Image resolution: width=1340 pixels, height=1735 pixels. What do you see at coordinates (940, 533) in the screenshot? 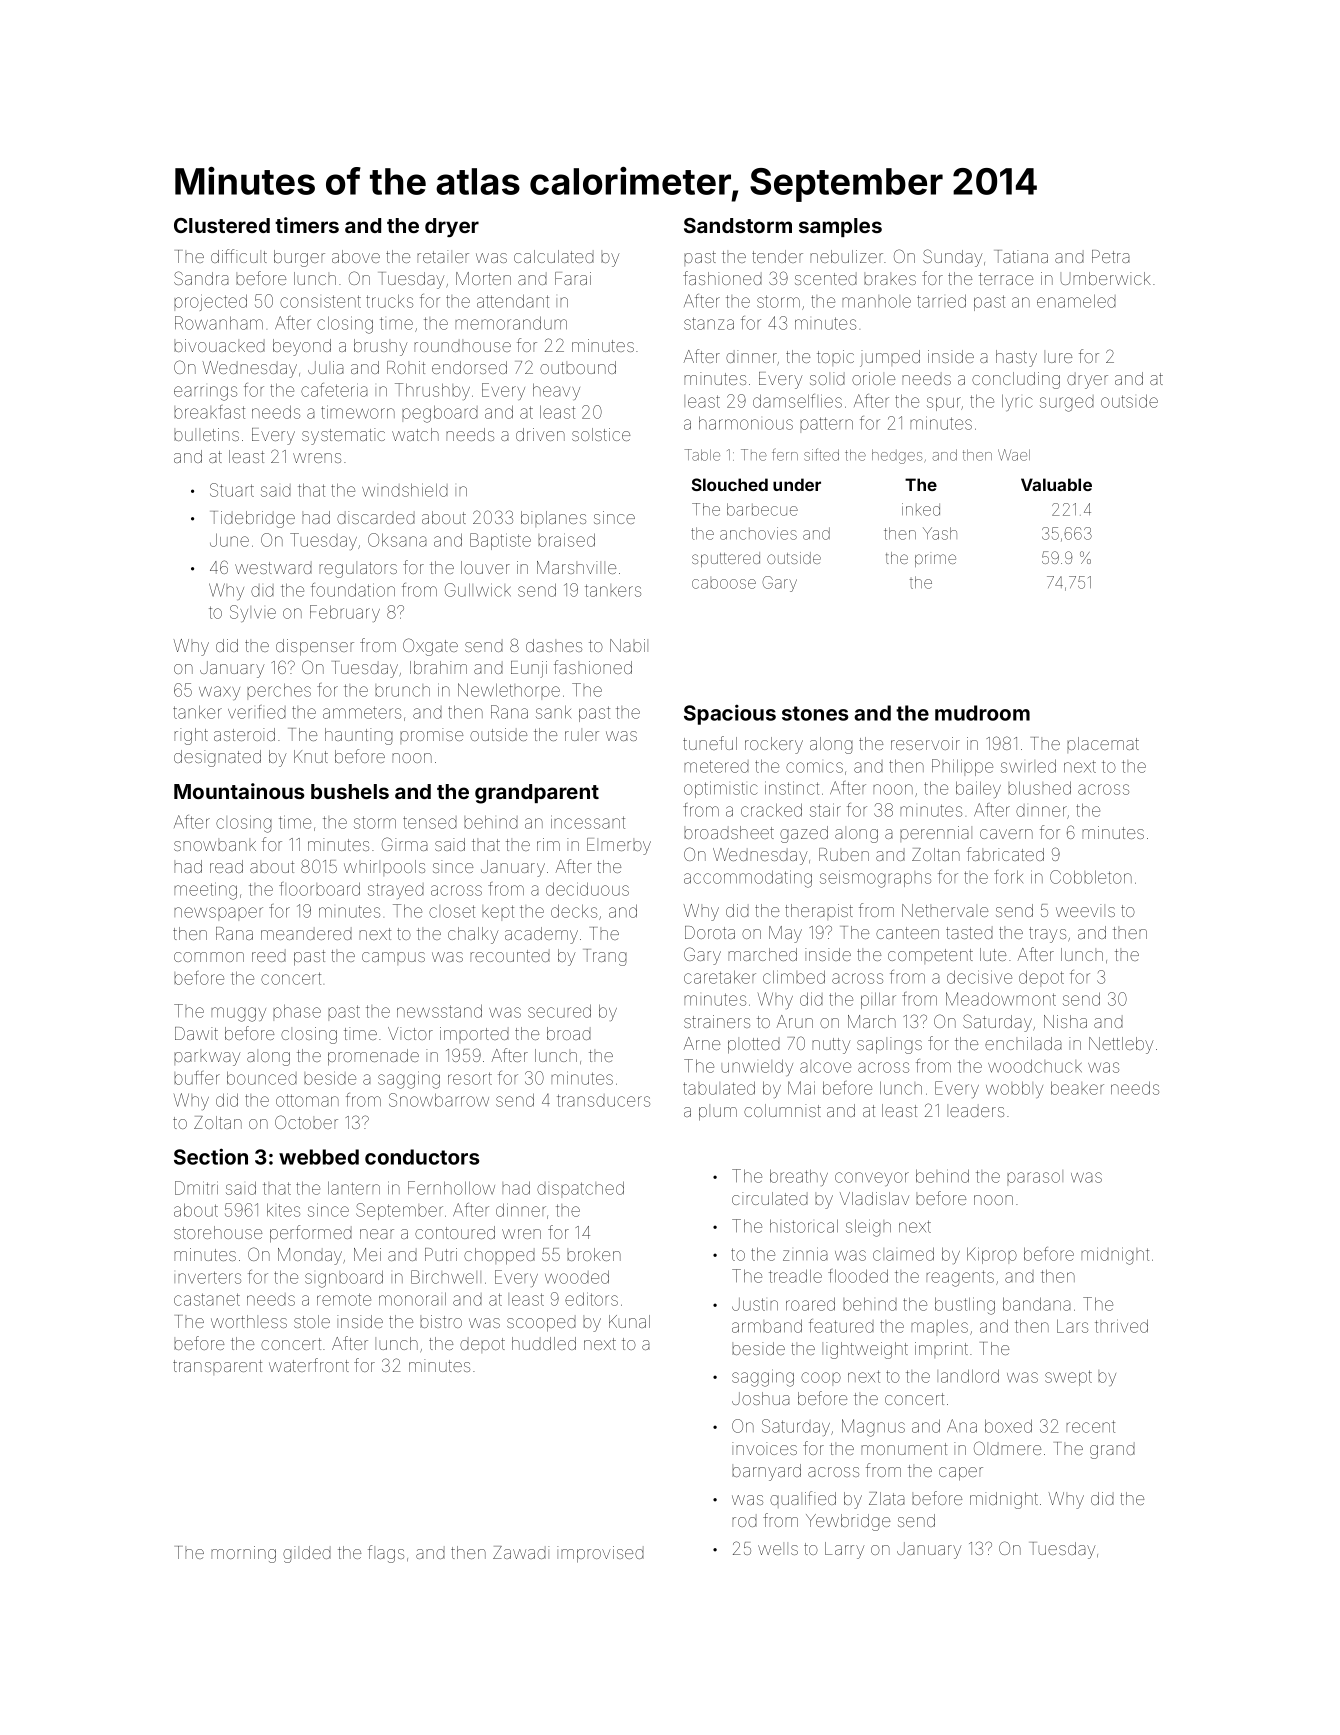
I see `Yash` at bounding box center [940, 533].
